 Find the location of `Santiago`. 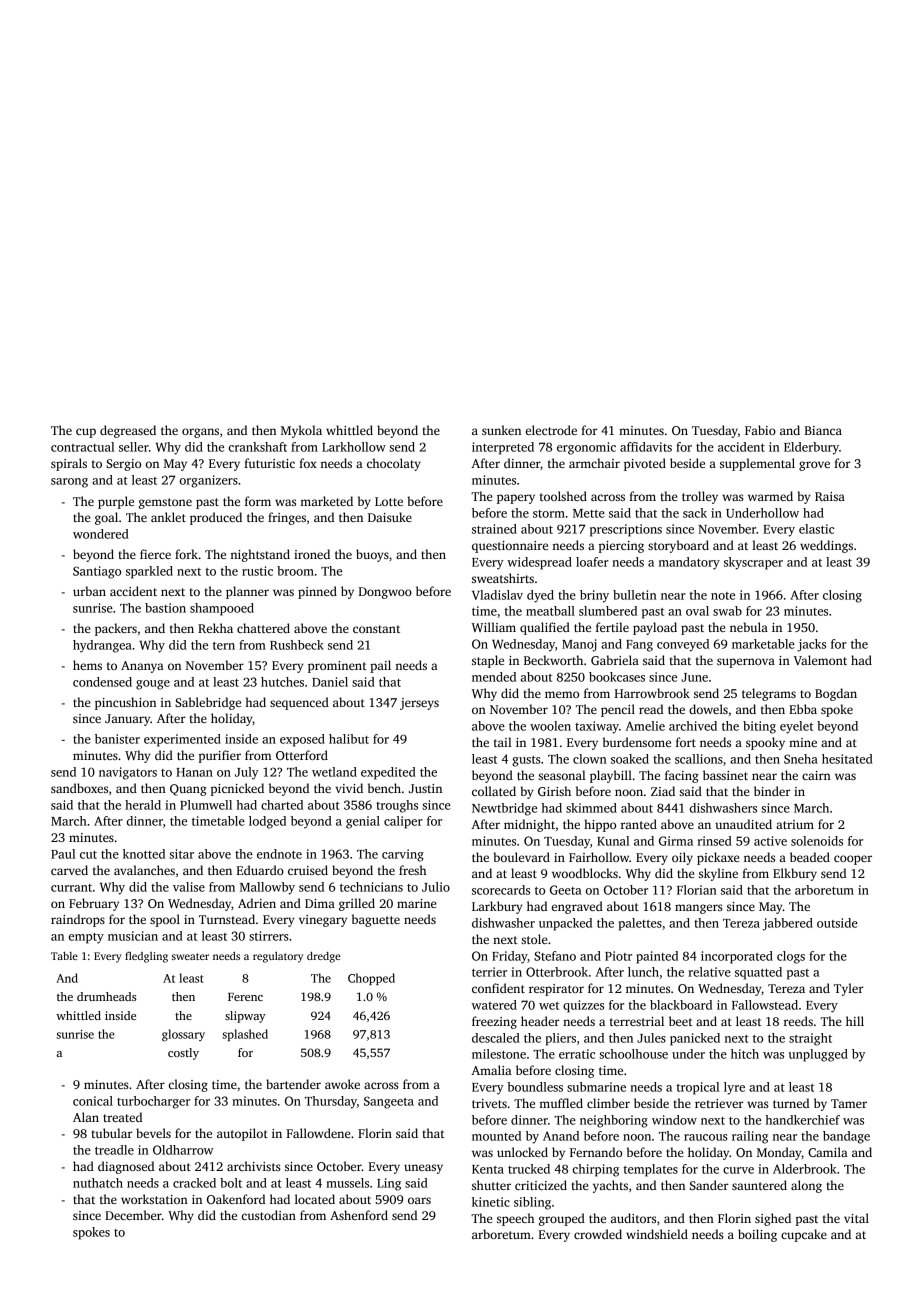

Santiago is located at coordinates (97, 572).
